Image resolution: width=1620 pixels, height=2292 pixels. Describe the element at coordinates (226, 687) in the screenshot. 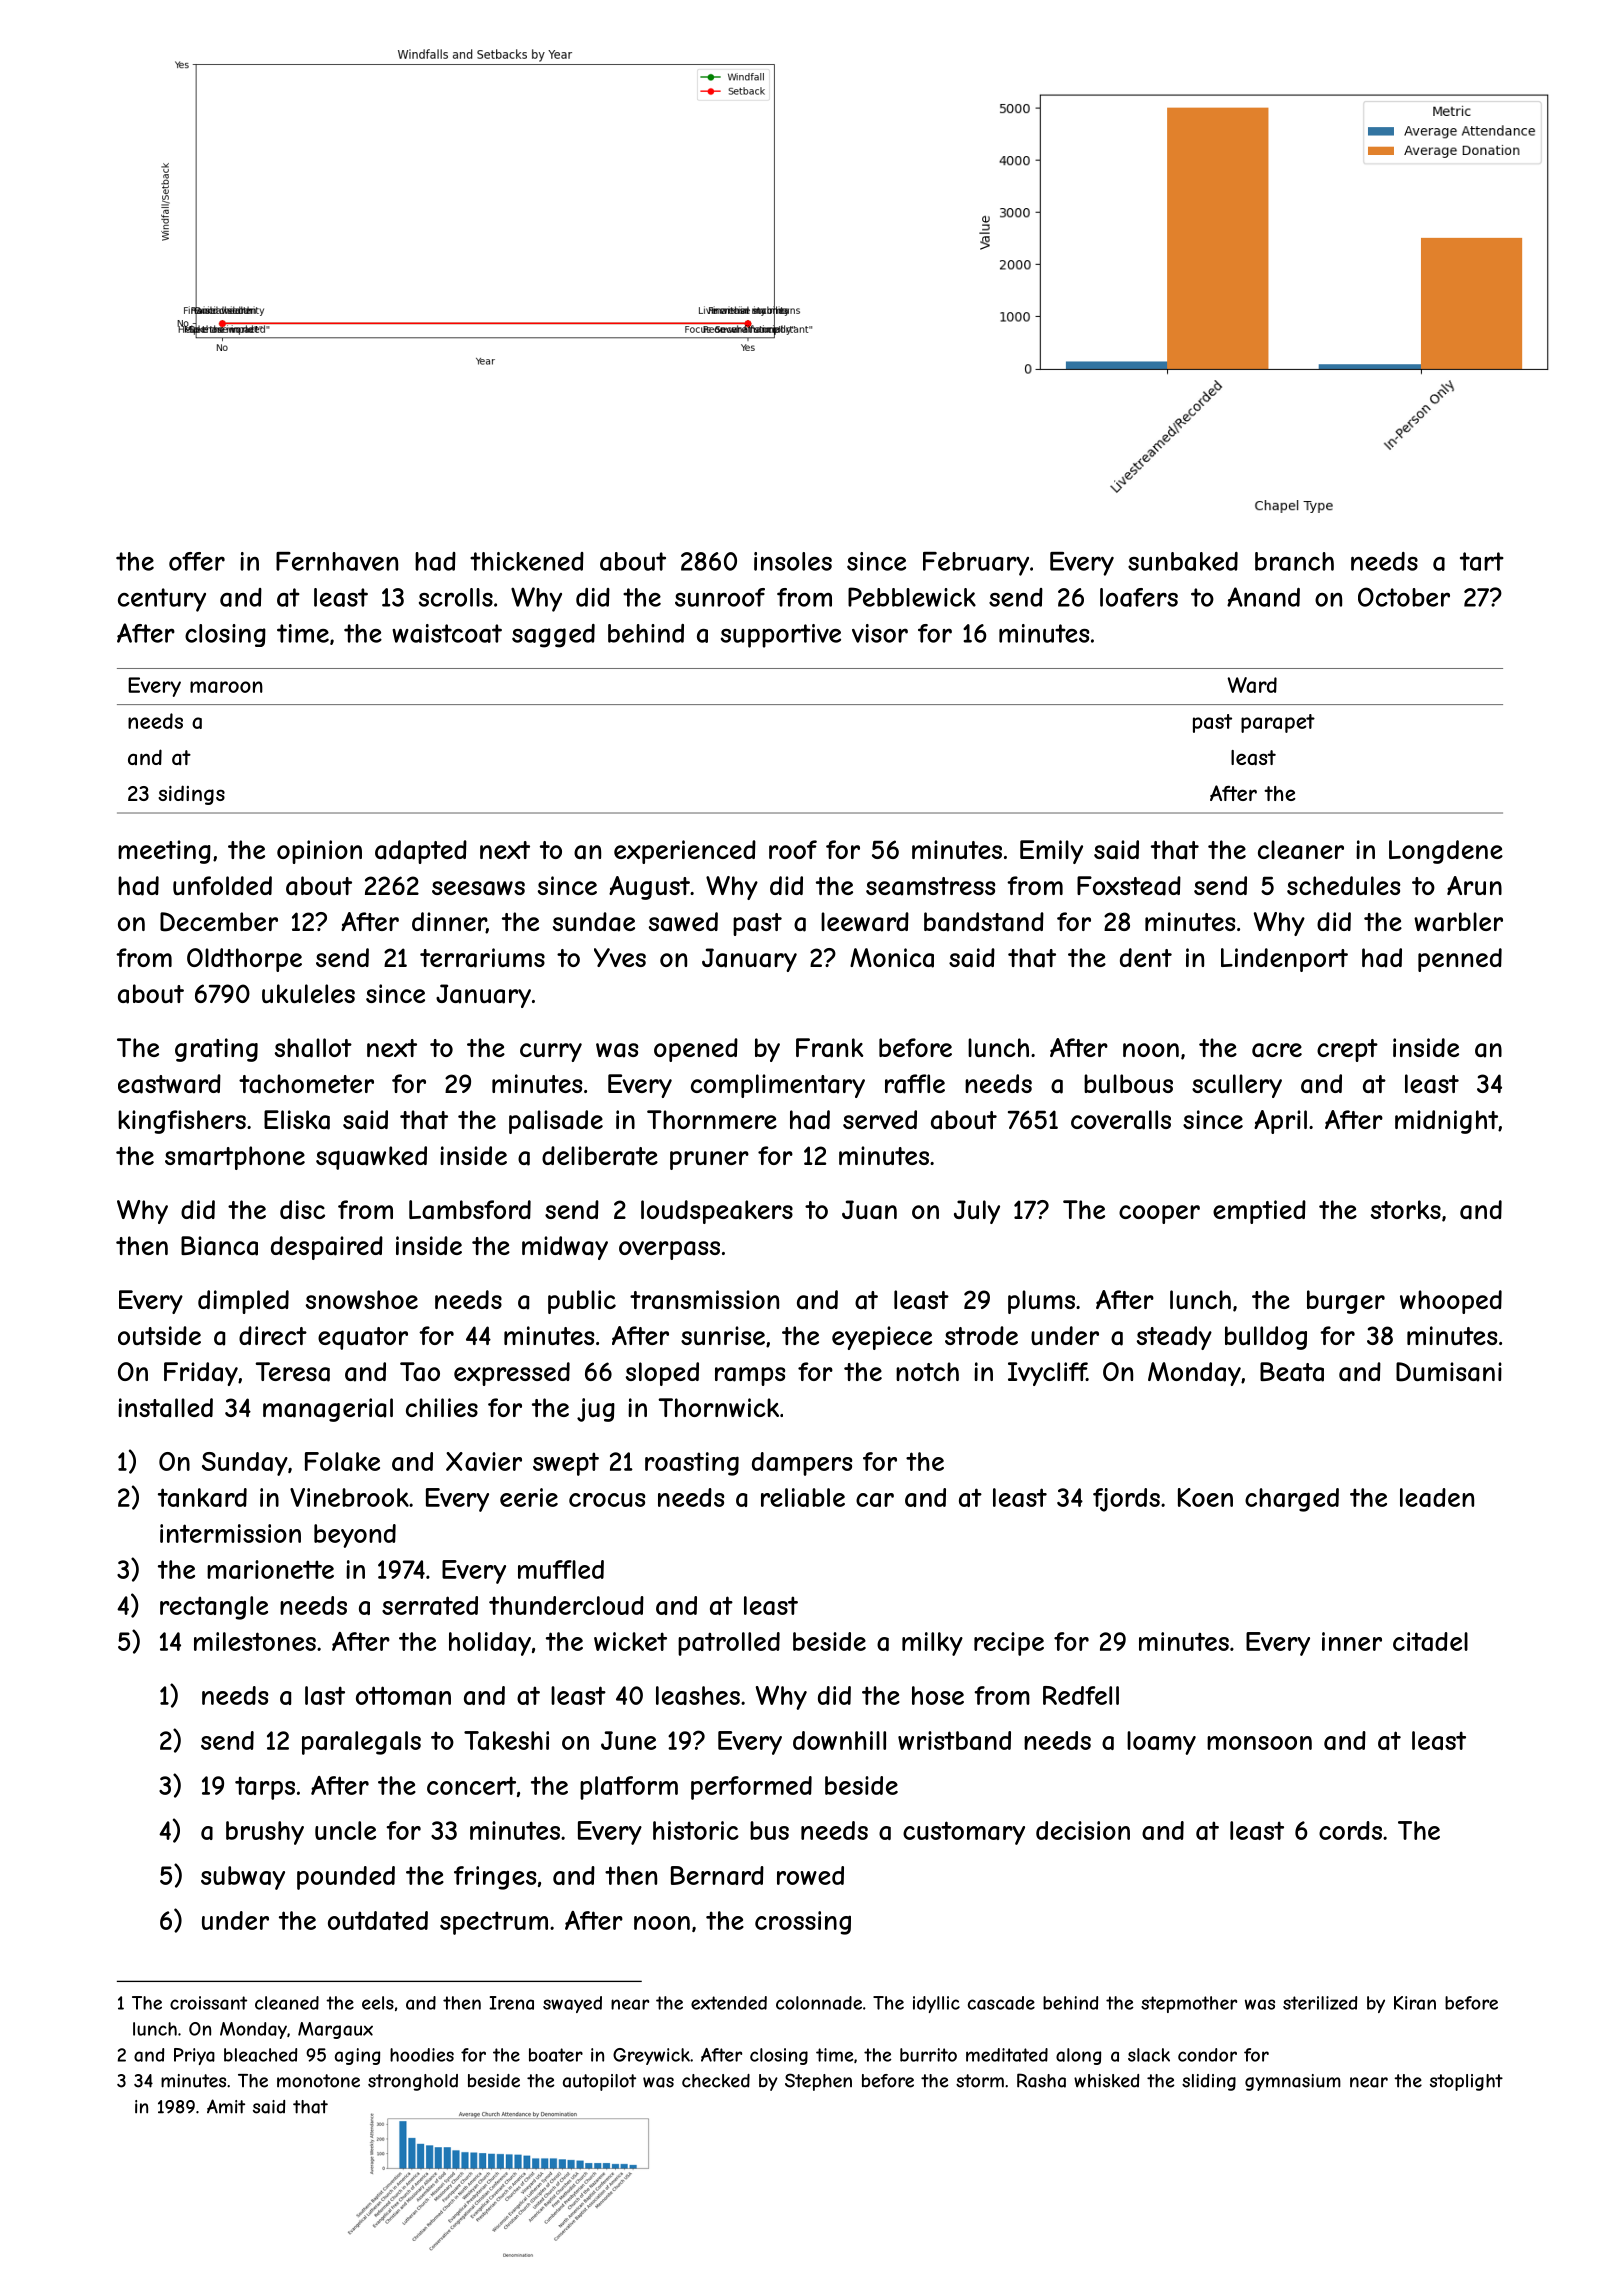

I see `maroon` at that location.
